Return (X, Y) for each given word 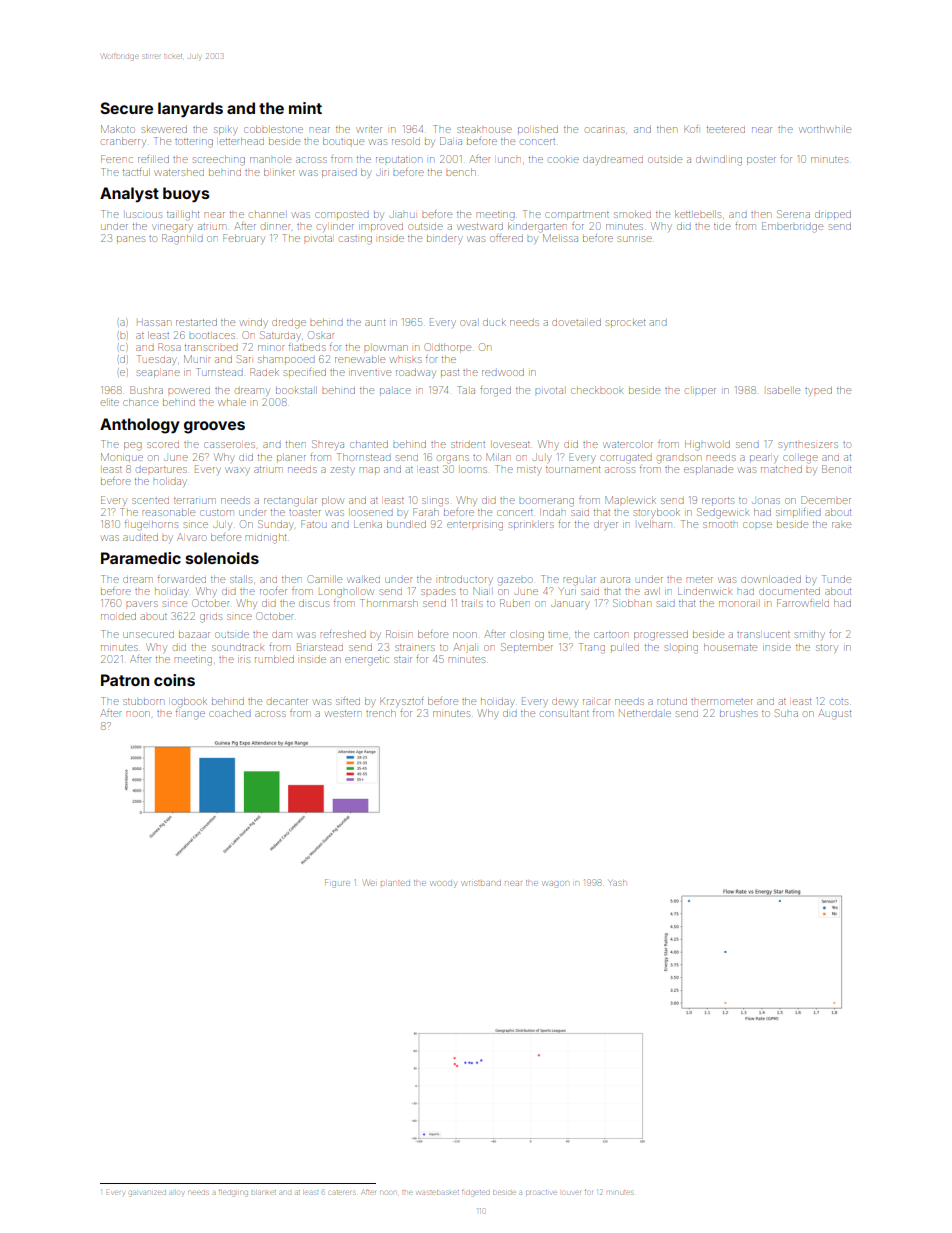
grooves (214, 427)
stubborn (143, 702)
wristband (481, 883)
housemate (730, 647)
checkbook (596, 390)
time (558, 635)
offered (506, 238)
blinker (279, 172)
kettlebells (698, 214)
